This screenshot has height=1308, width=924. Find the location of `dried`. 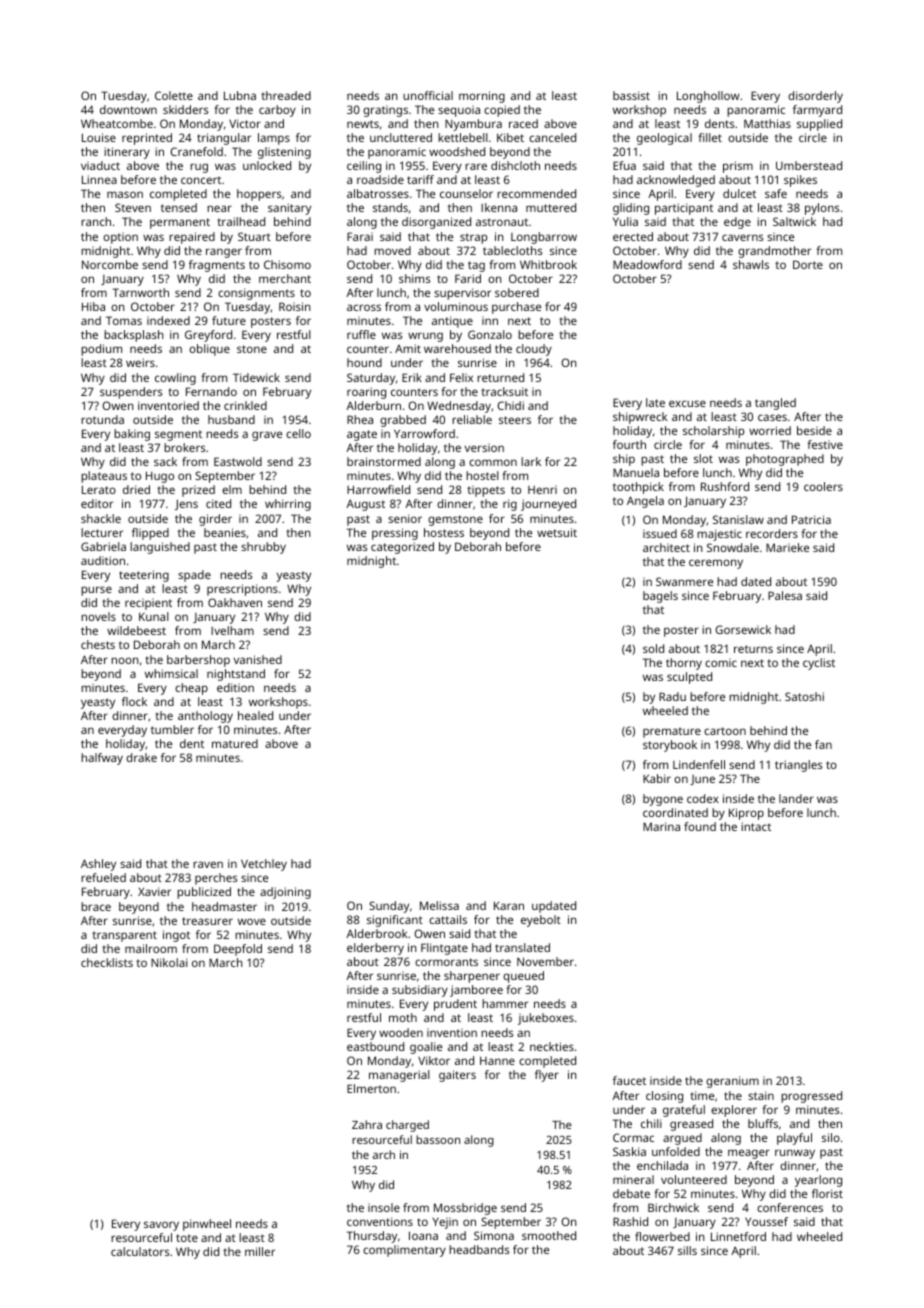

dried is located at coordinates (136, 489).
